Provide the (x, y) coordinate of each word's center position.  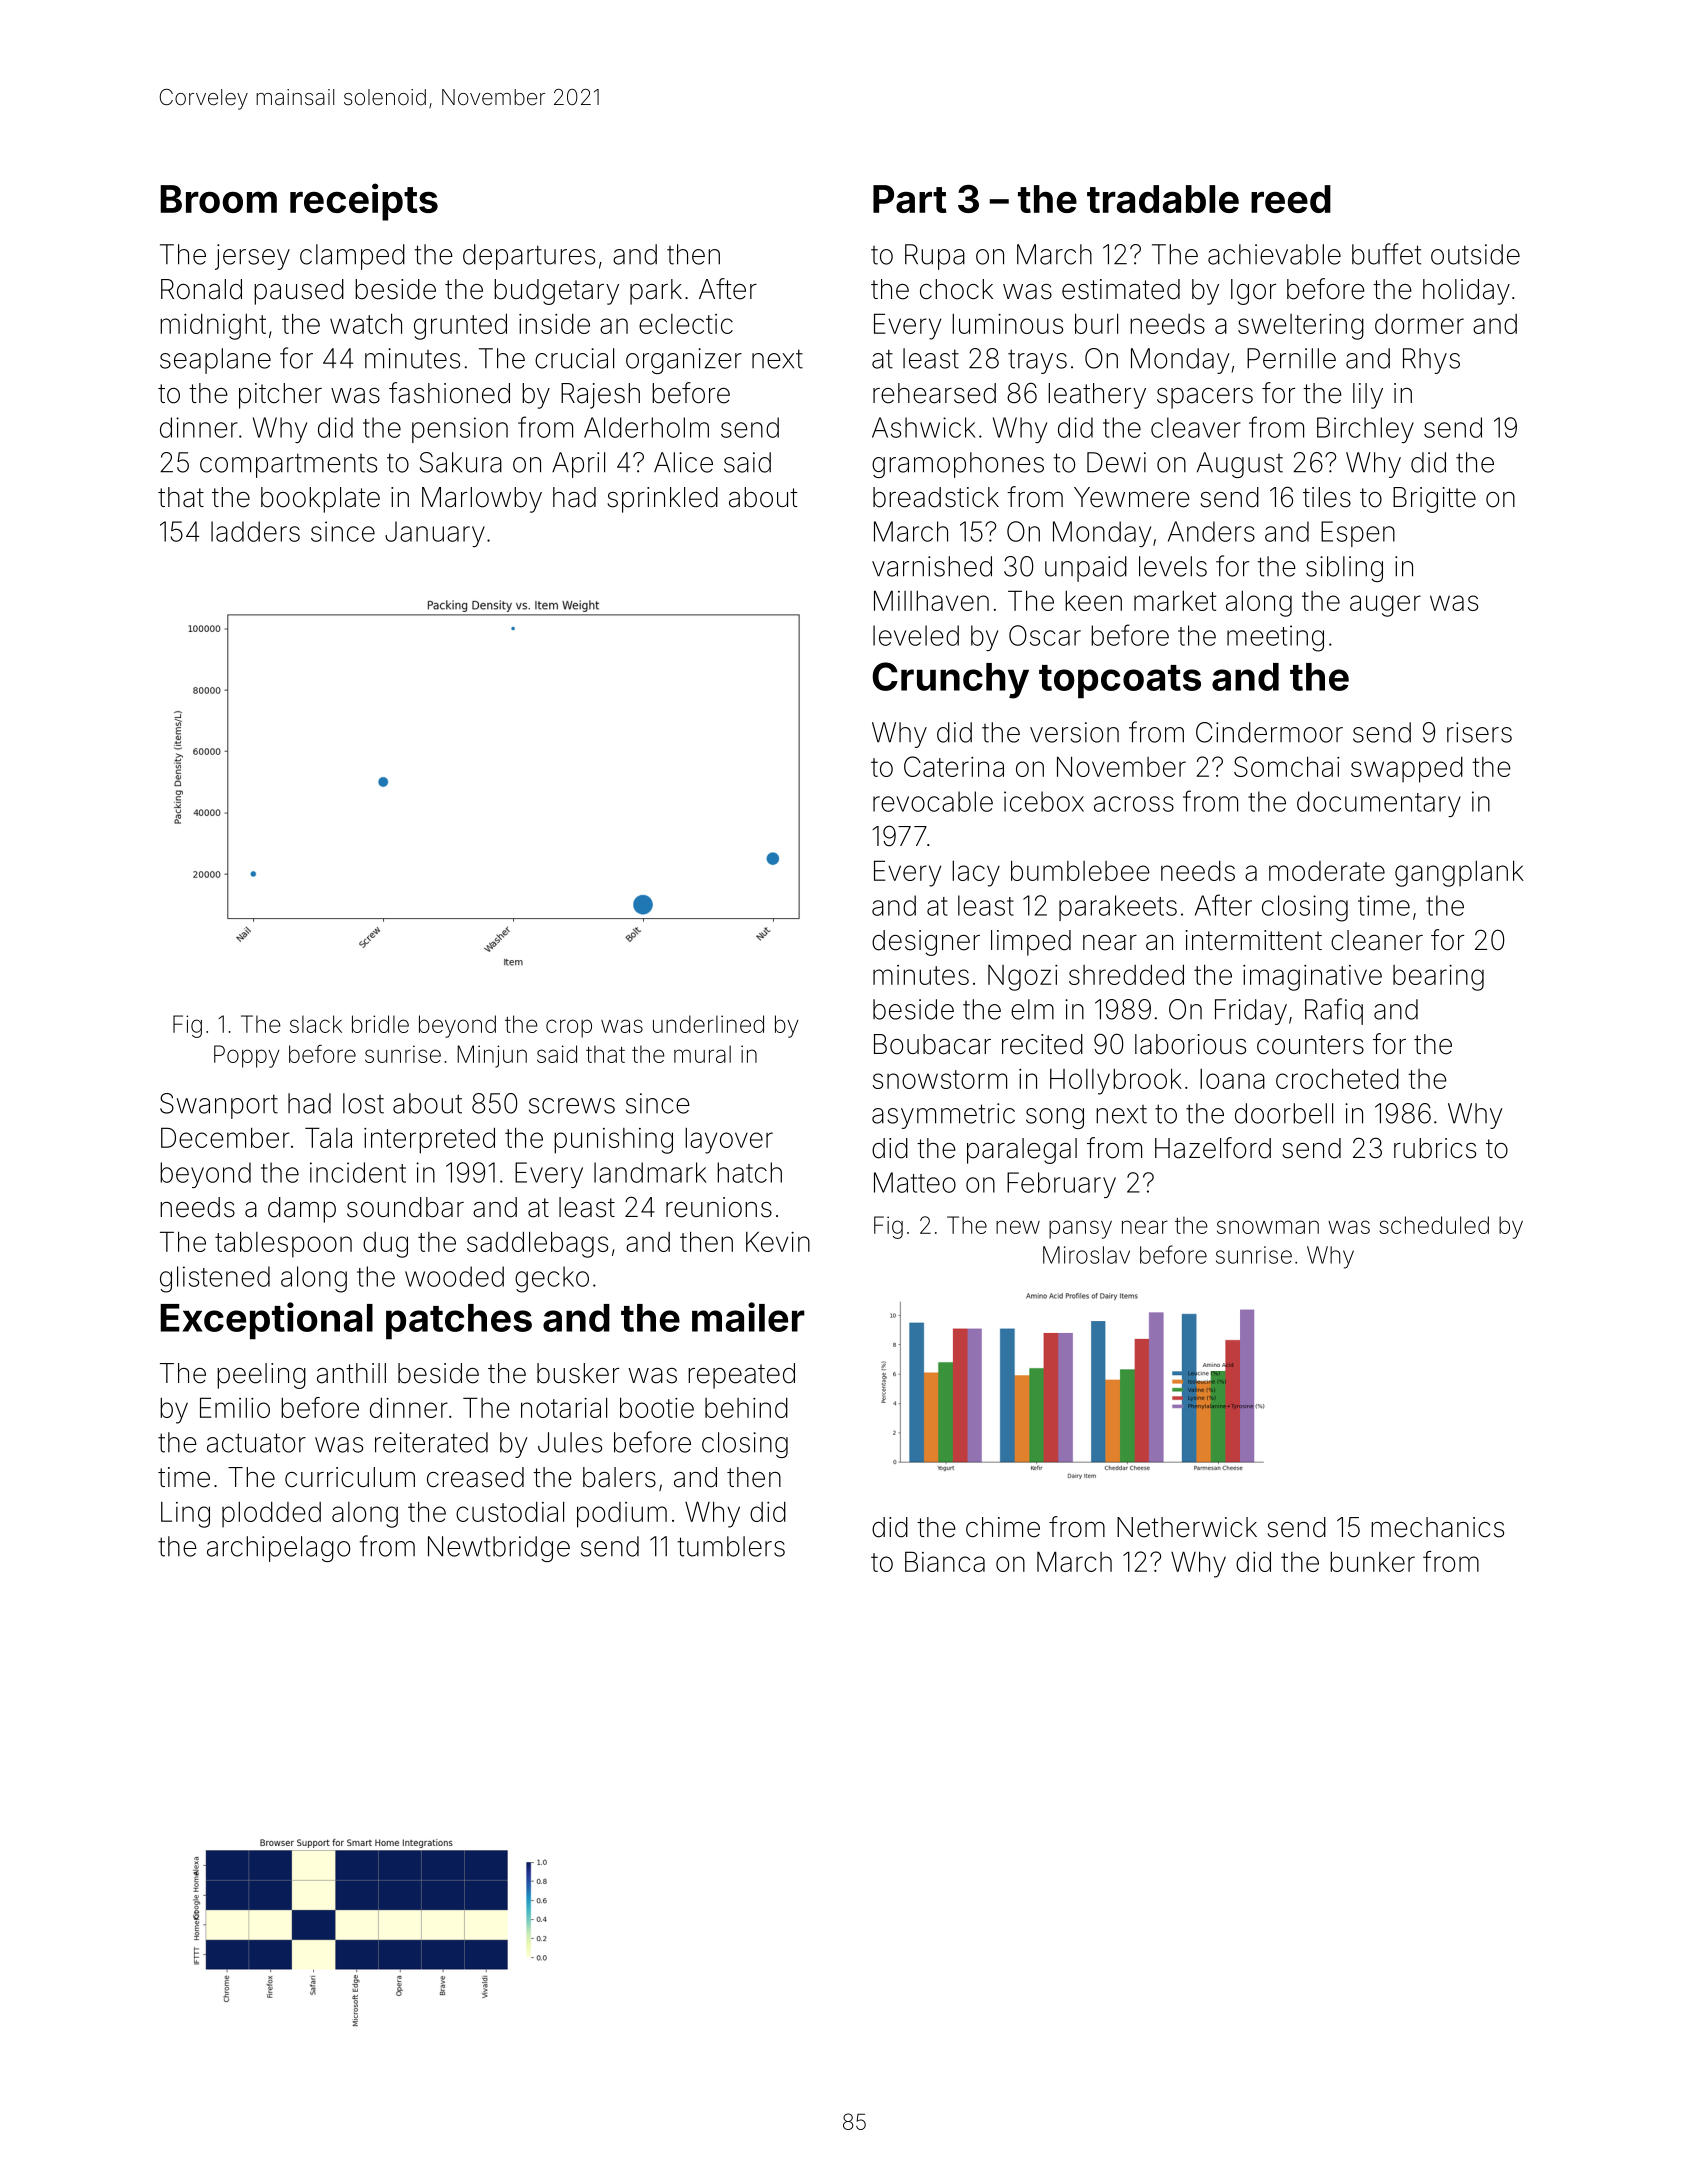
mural (702, 1054)
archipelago (278, 1549)
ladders (255, 531)
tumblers (731, 1546)
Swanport (219, 1106)
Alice (683, 462)
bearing (1438, 978)
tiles (1327, 497)
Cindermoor (1269, 732)
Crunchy (950, 680)
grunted (460, 326)
